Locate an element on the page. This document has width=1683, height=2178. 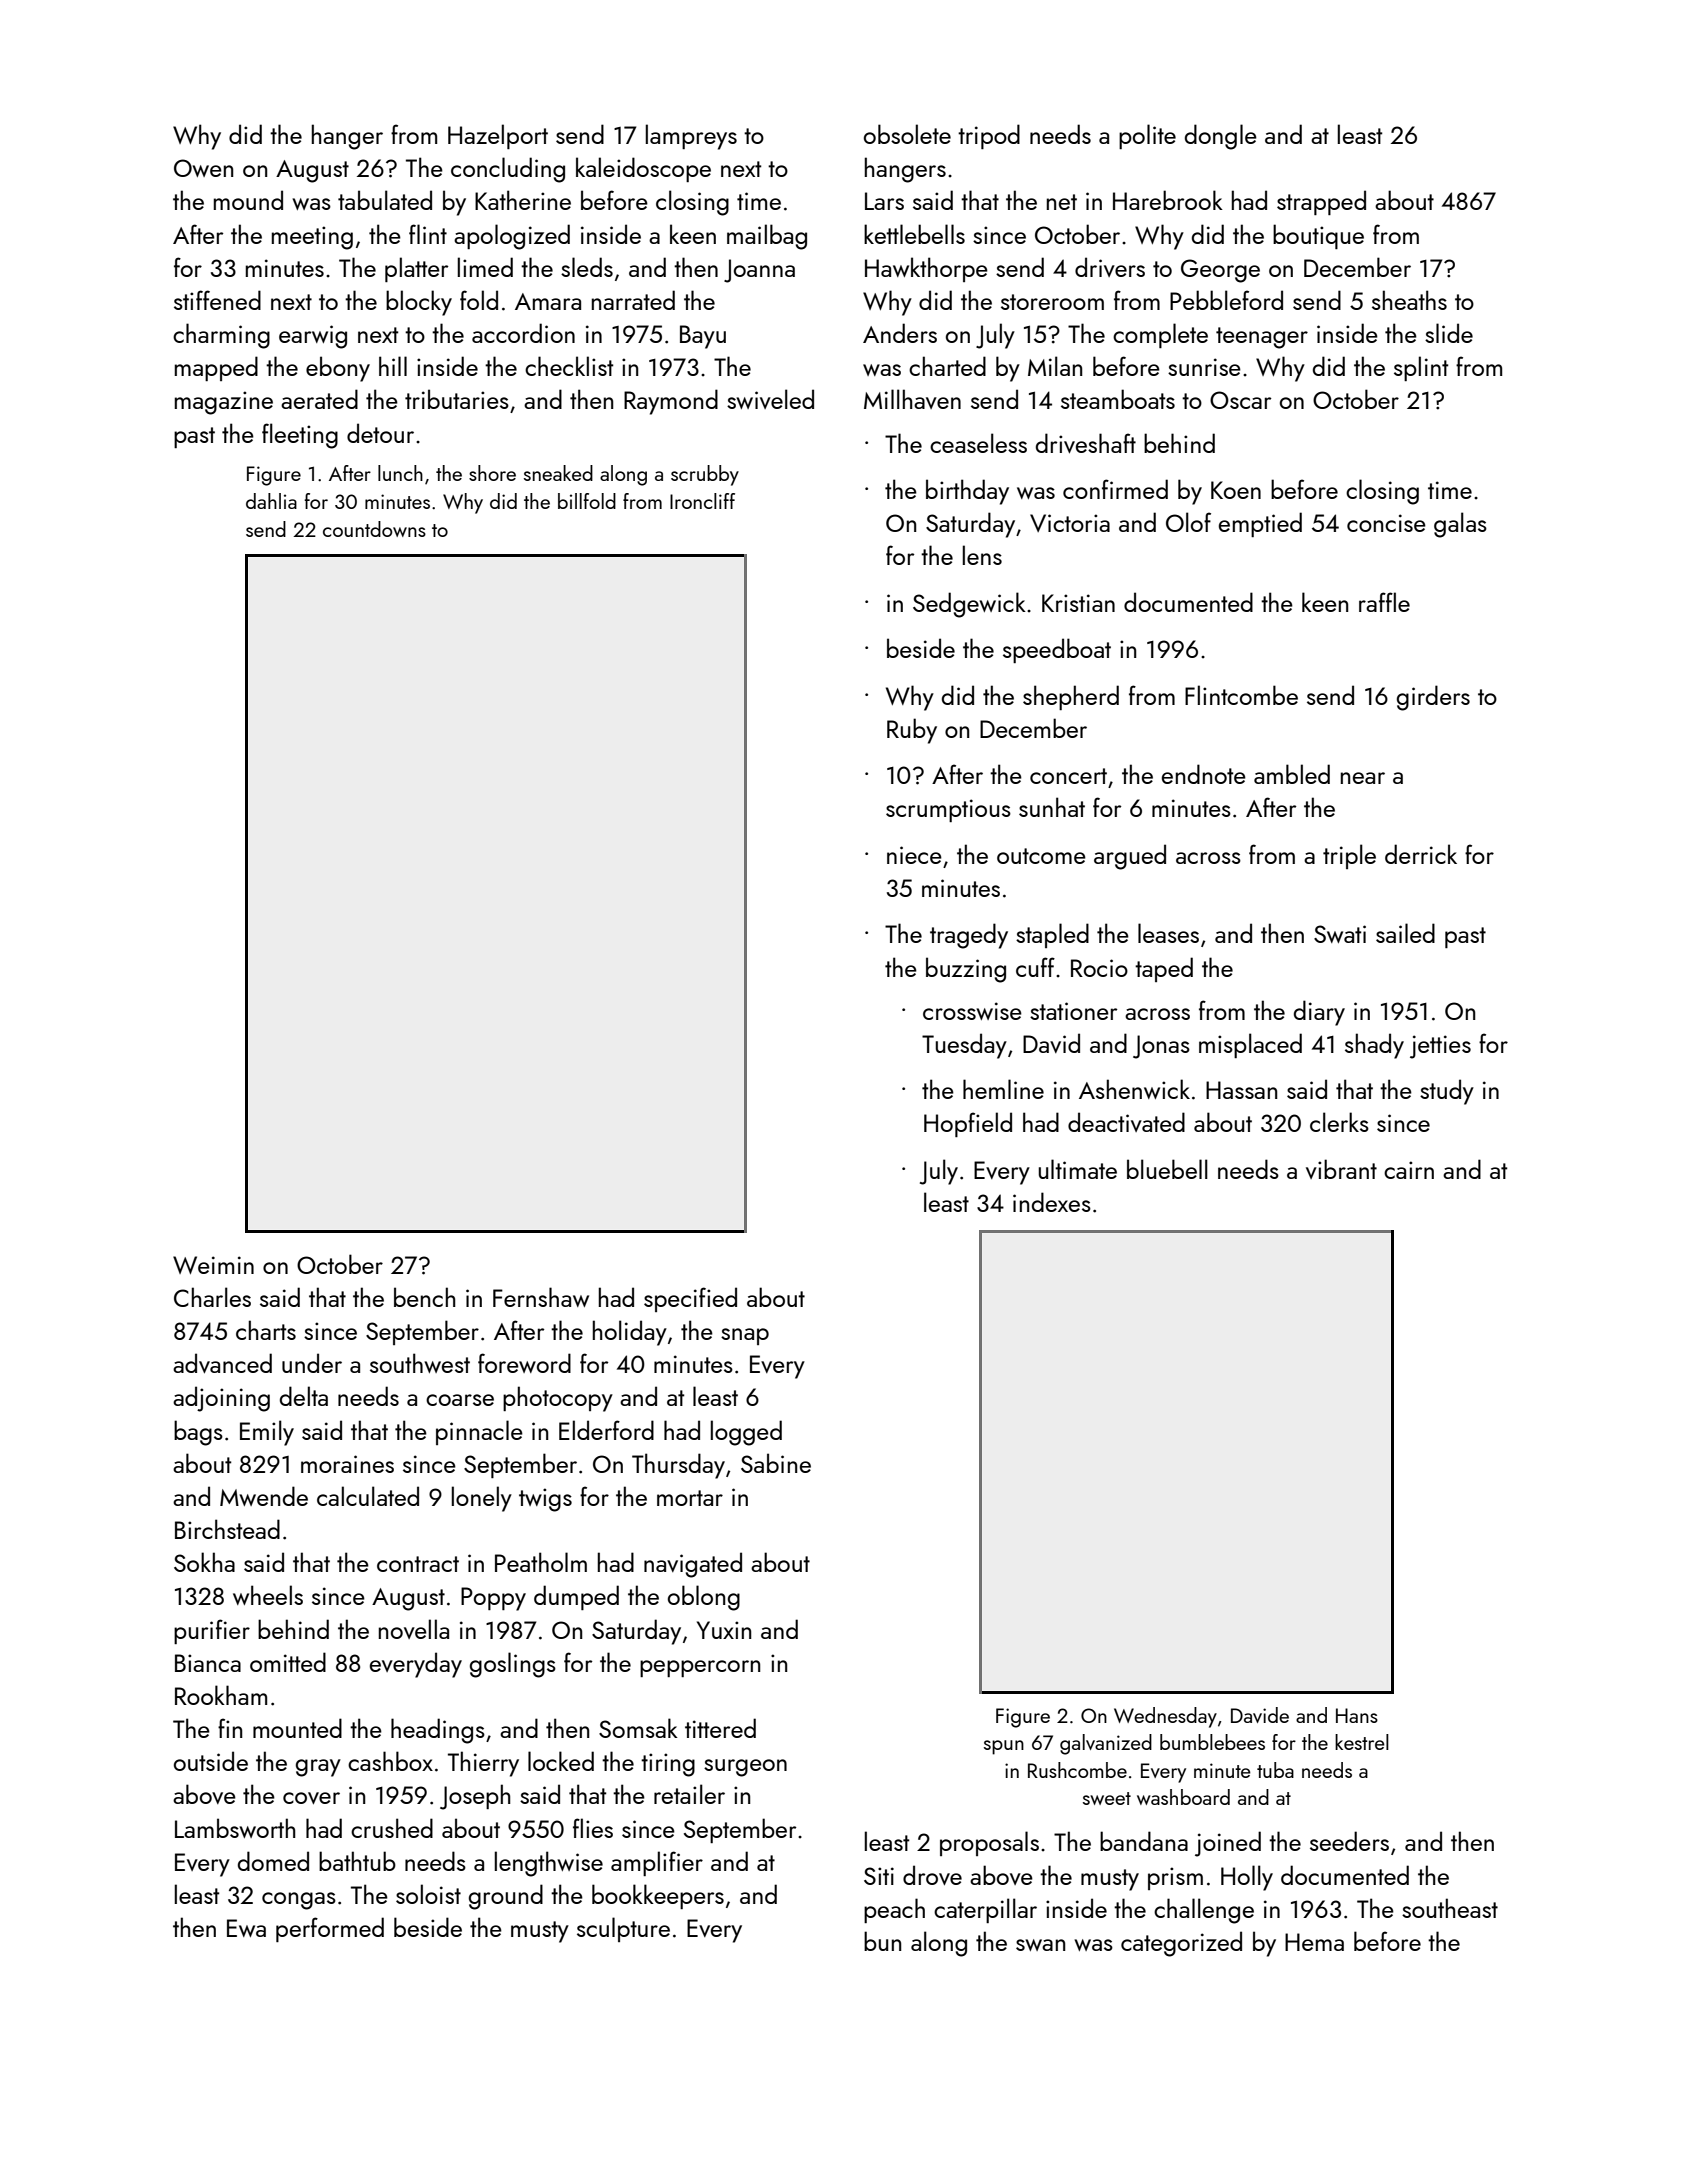
Ruby is located at coordinates (912, 731).
